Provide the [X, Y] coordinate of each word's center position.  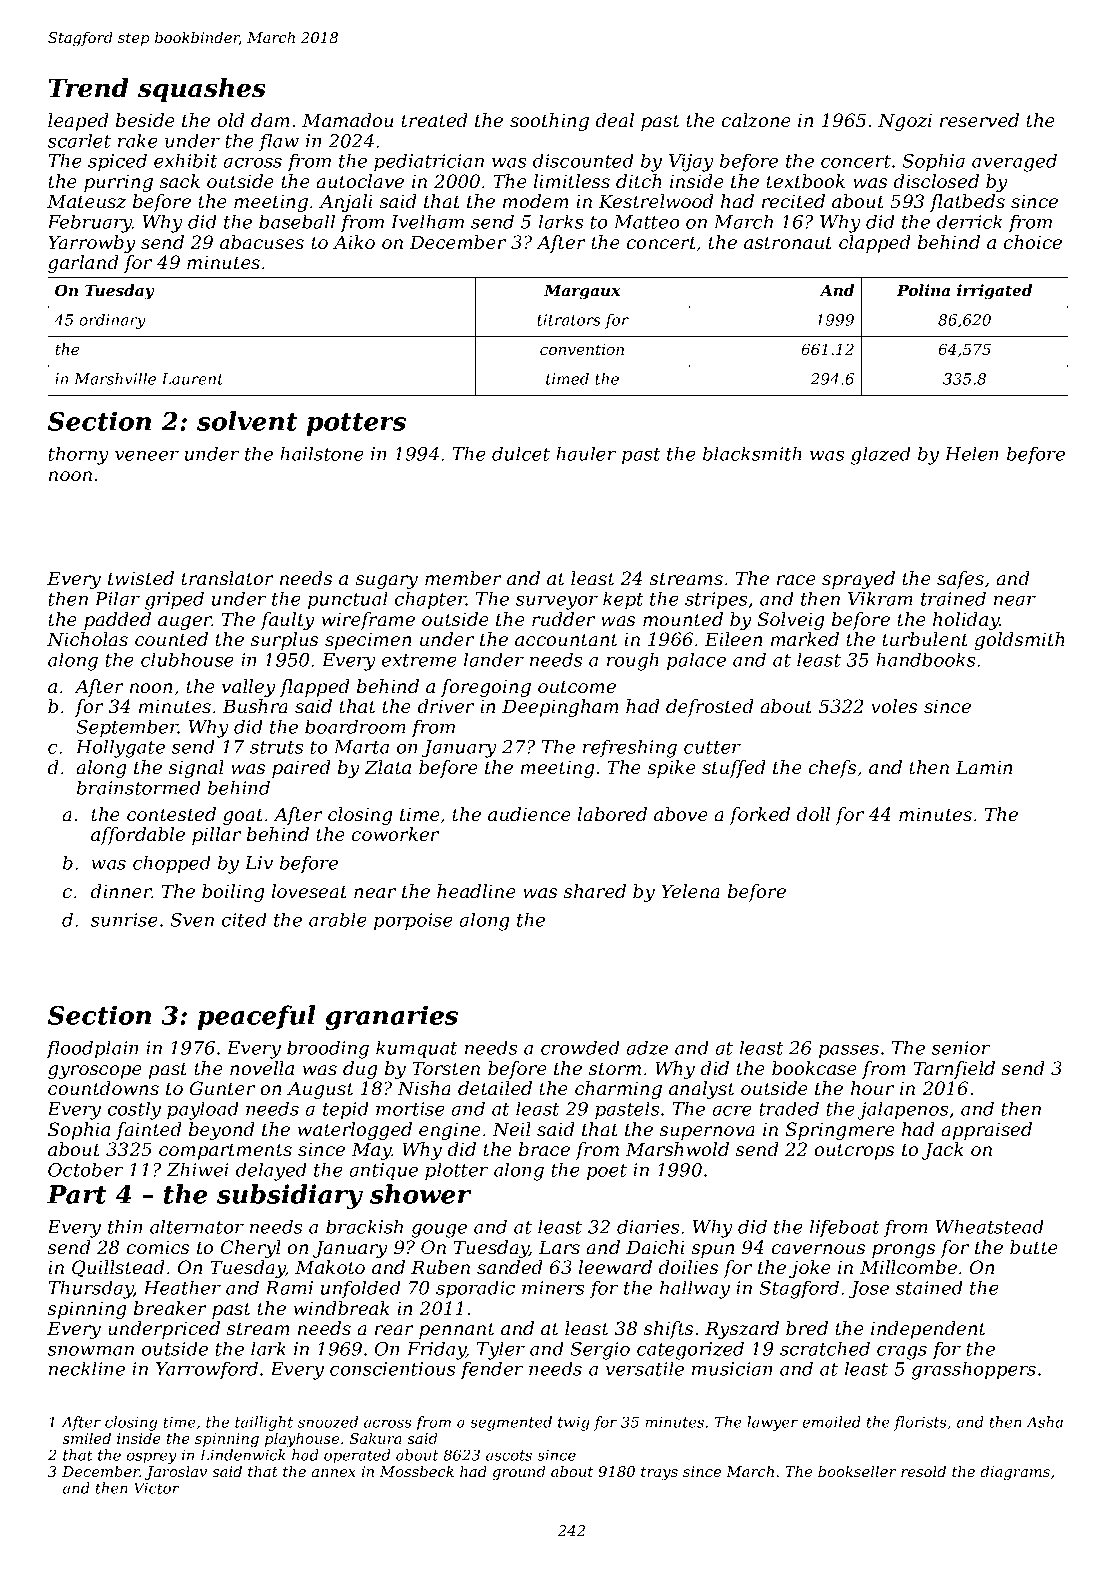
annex [334, 1473]
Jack [943, 1151]
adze [647, 1047]
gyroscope [95, 1072]
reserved [979, 120]
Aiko [354, 242]
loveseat [309, 891]
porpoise [413, 922]
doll [813, 814]
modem [536, 201]
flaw [279, 142]
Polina [923, 290]
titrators [569, 320]
